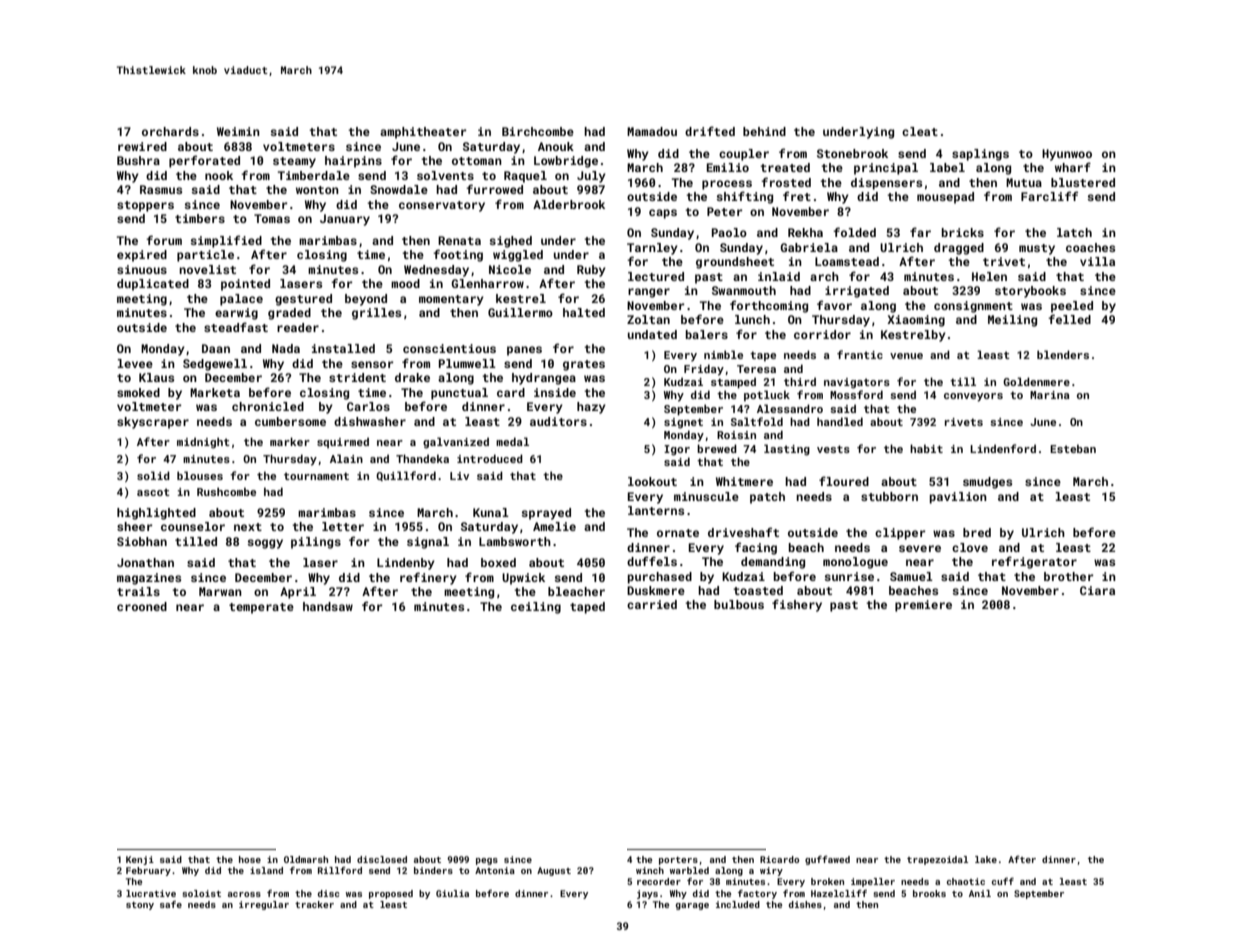 This screenshot has width=1233, height=952. Describe the element at coordinates (140, 860) in the screenshot. I see `Kenji` at that location.
